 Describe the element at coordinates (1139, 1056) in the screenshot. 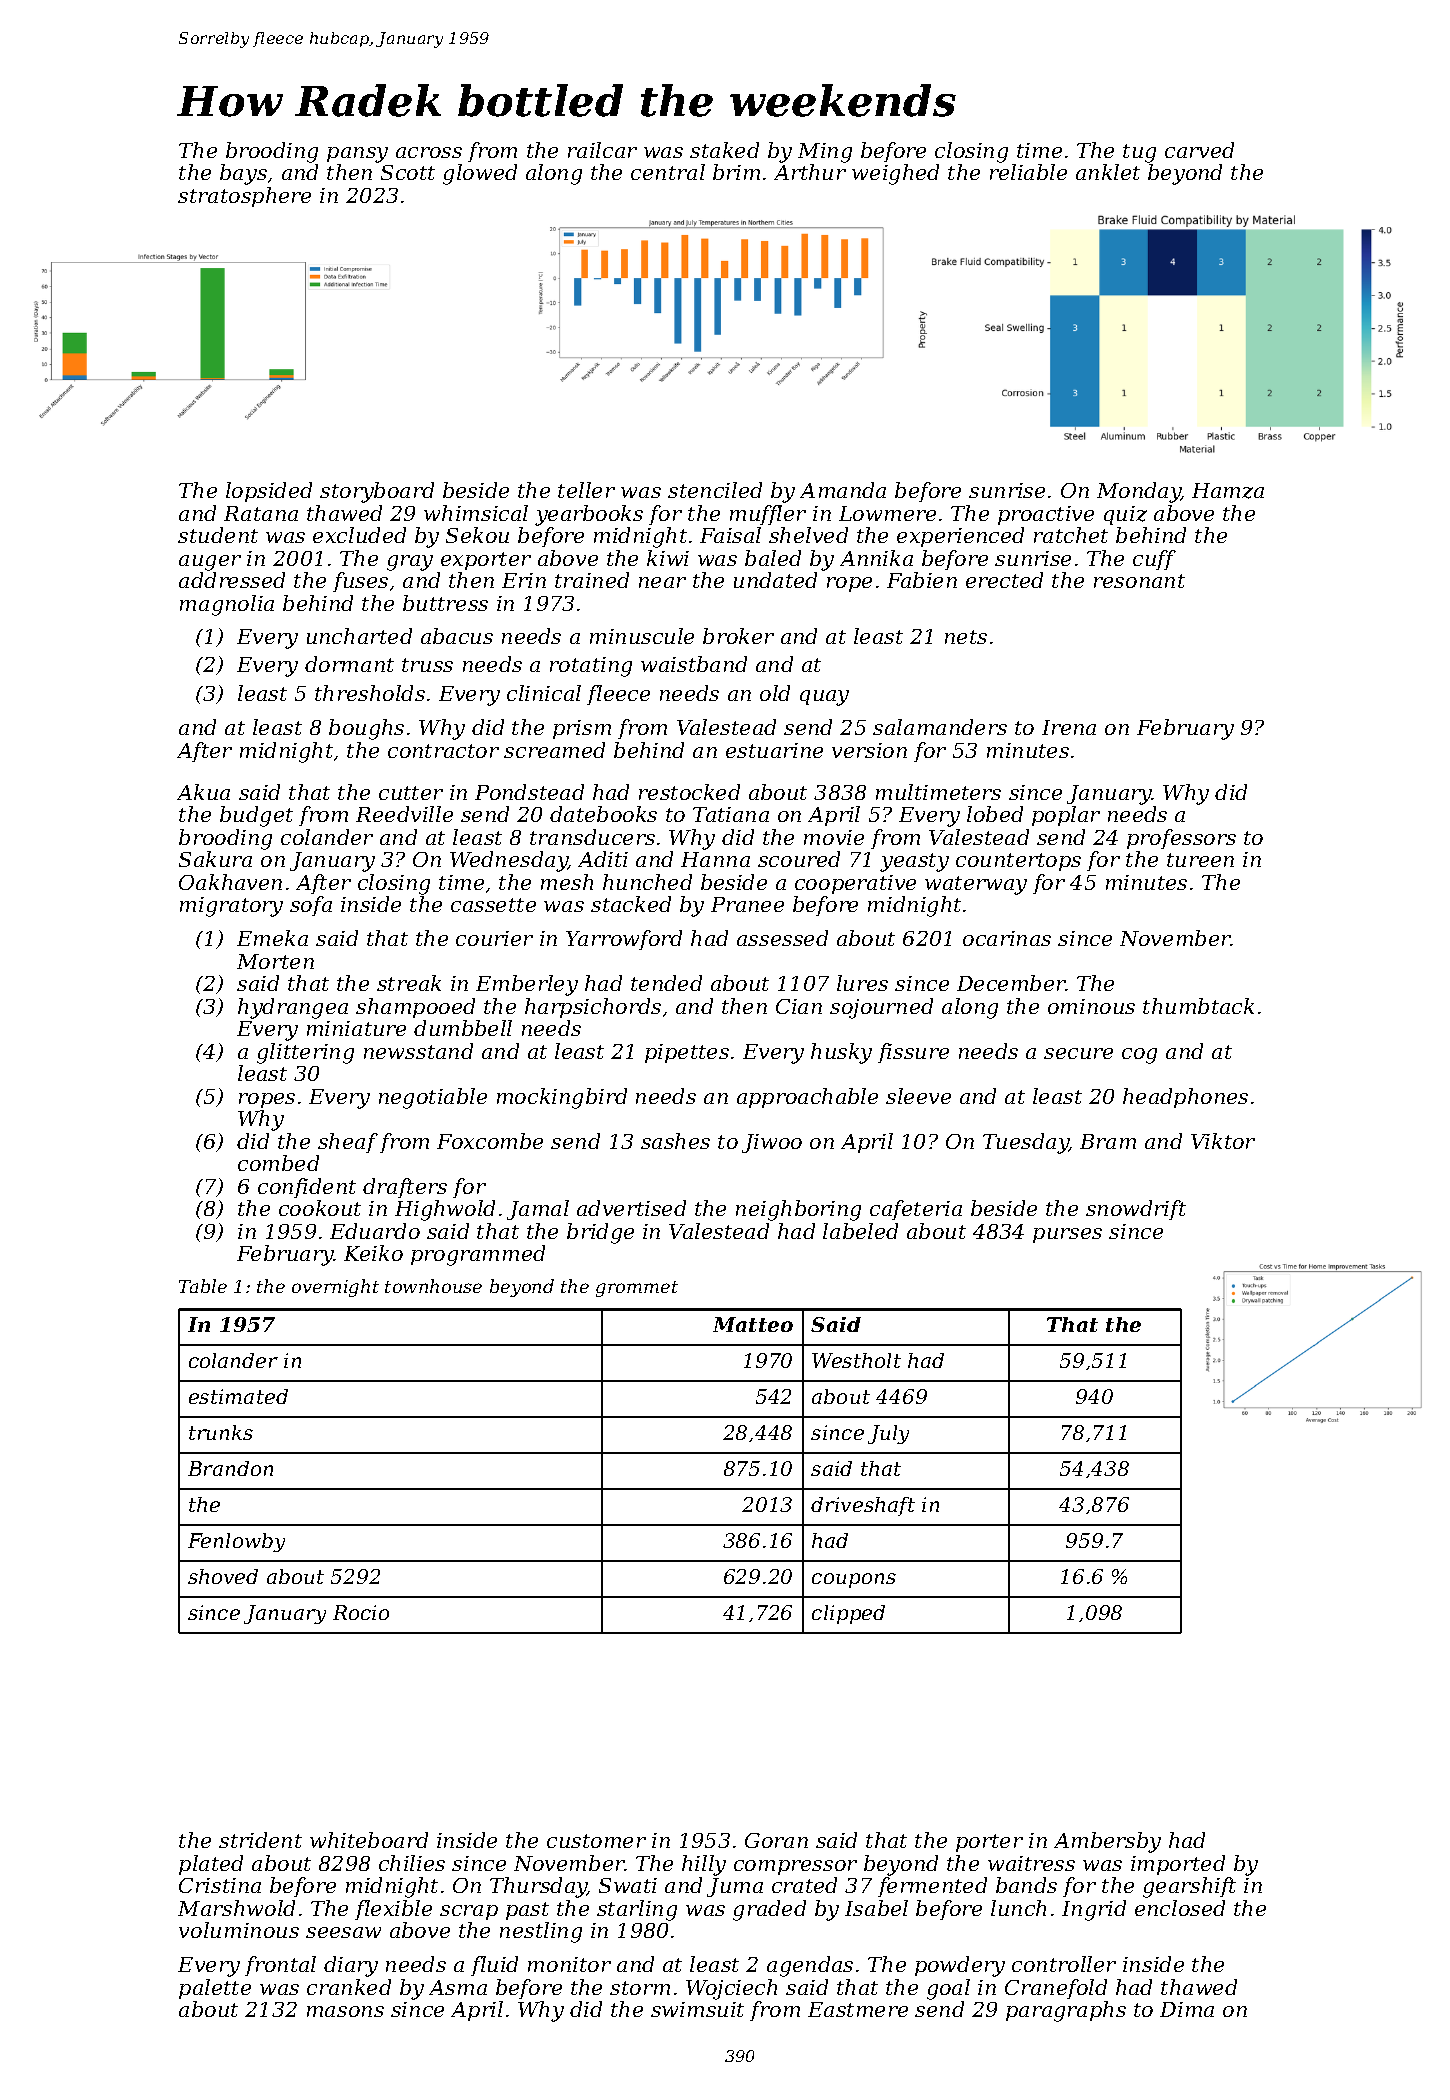

I see `cog` at that location.
